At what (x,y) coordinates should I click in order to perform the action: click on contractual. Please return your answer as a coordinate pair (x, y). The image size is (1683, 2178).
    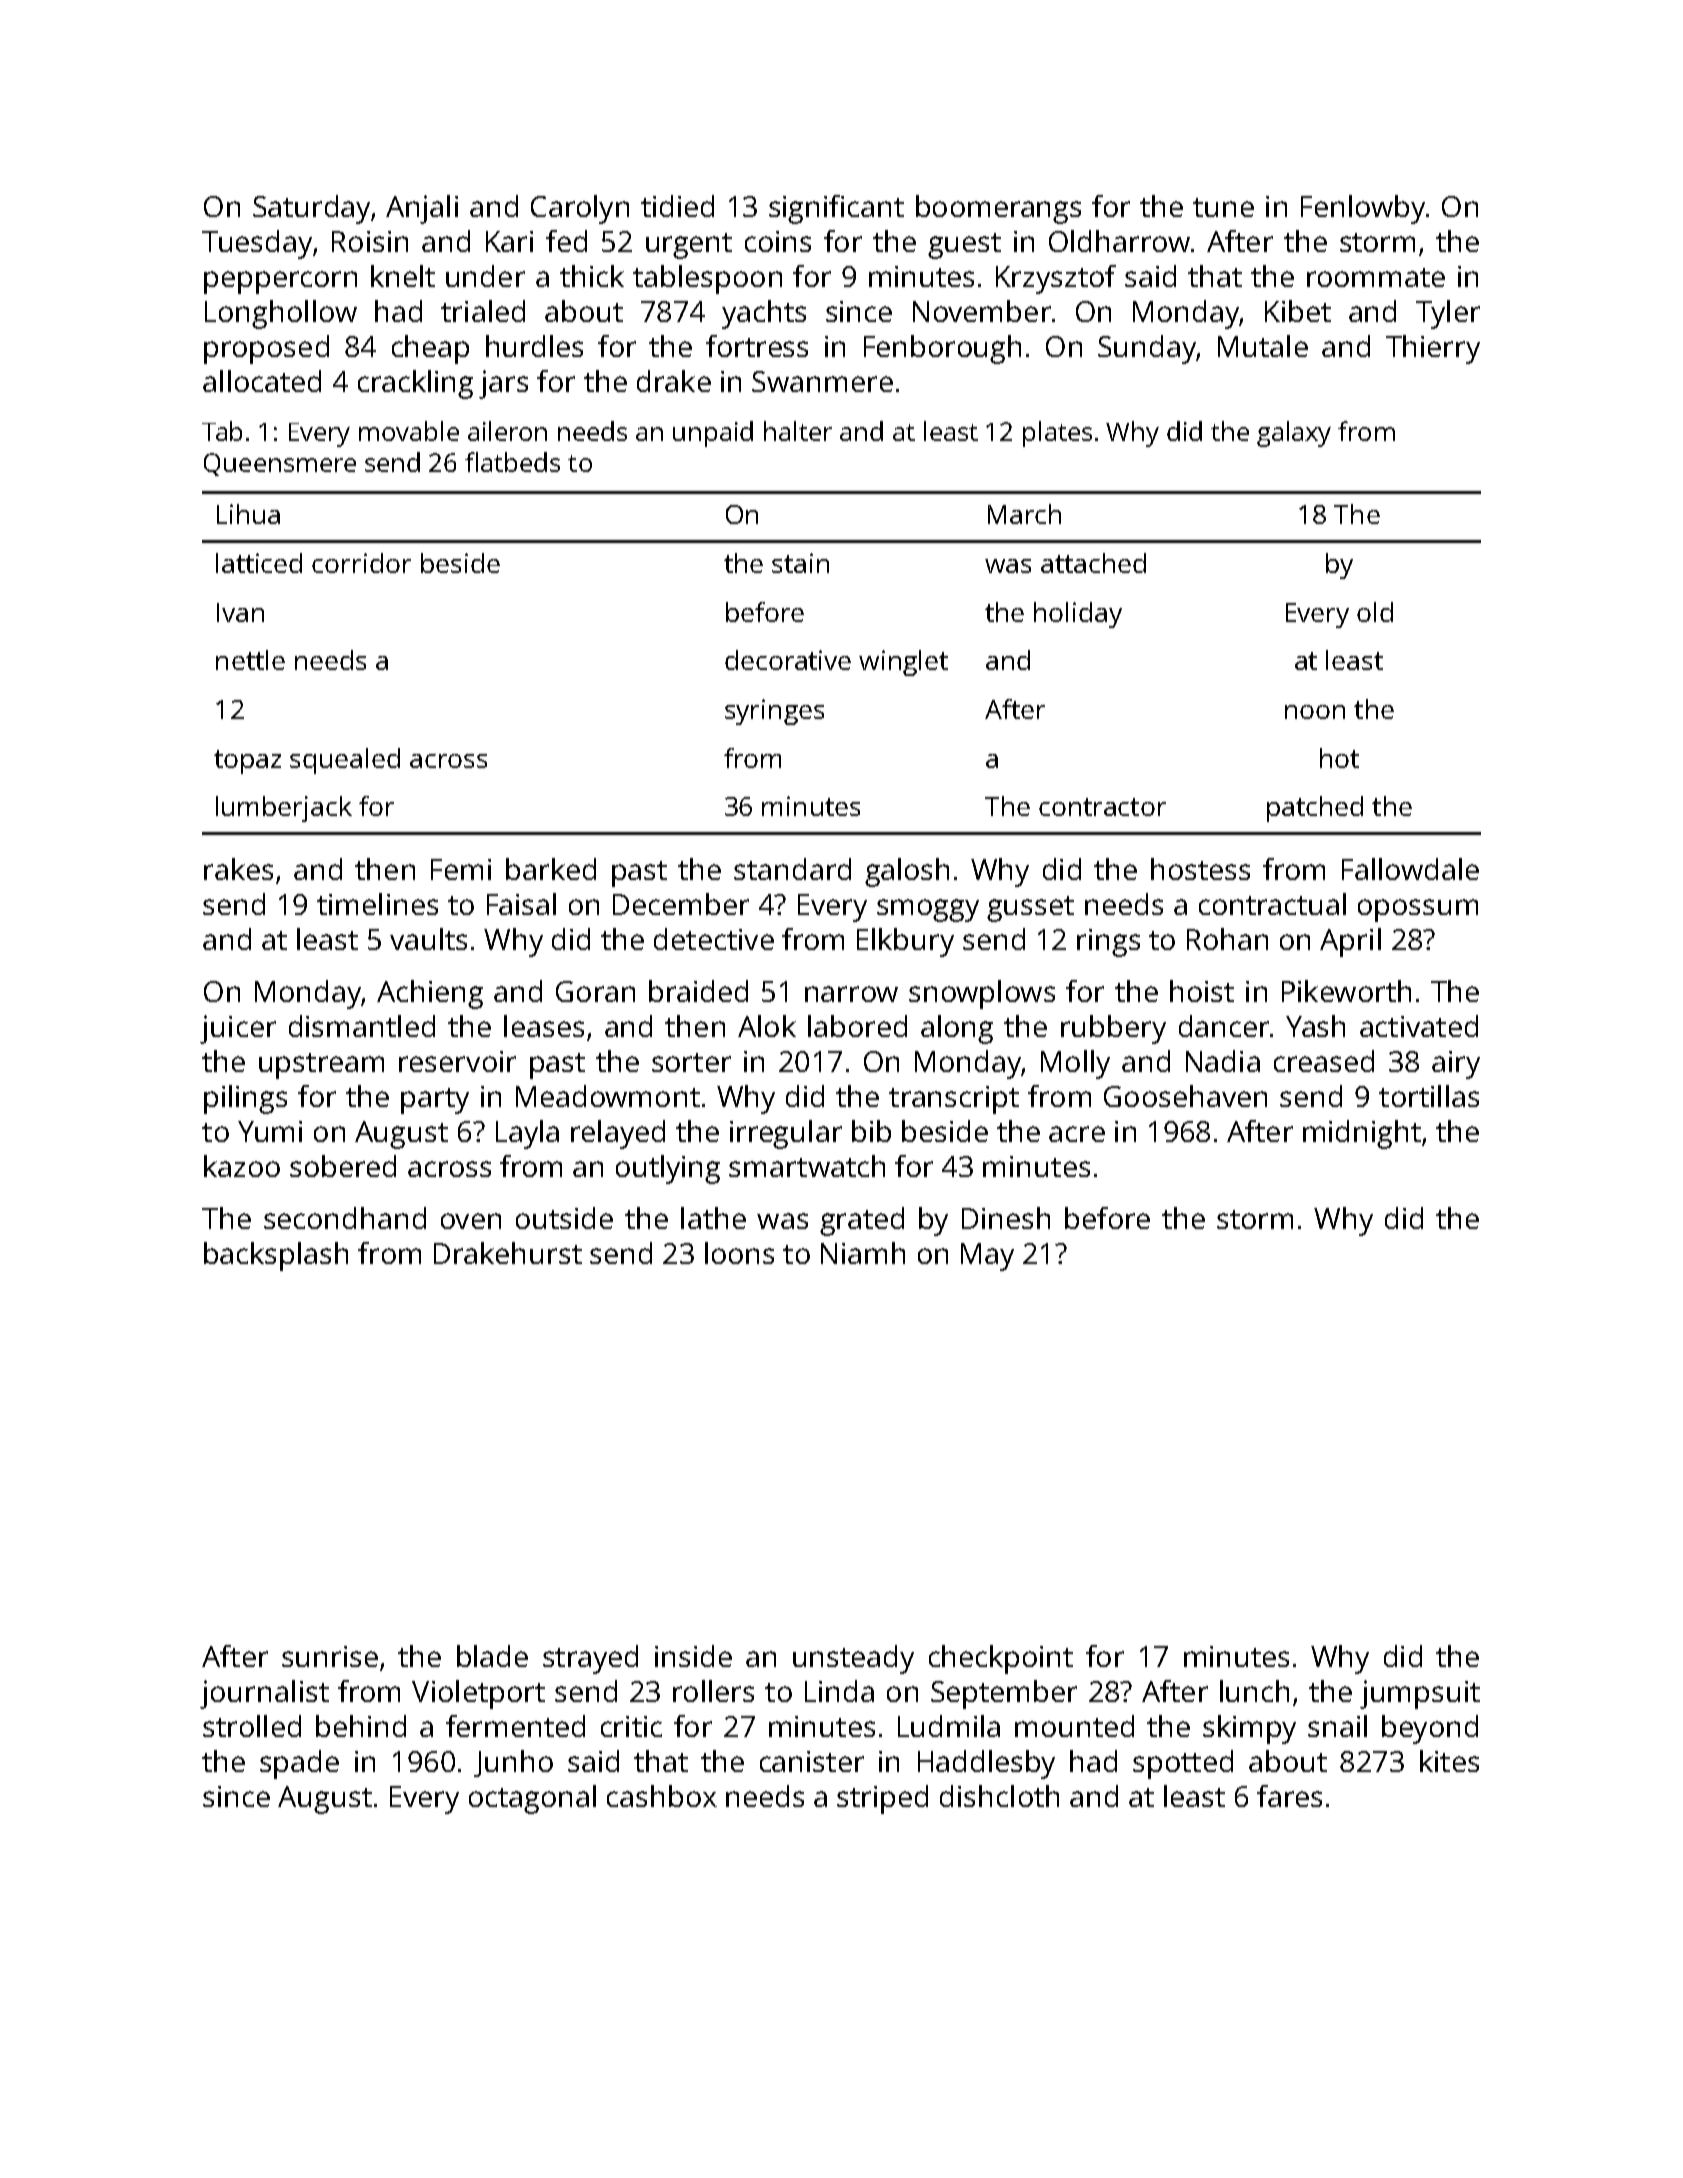
    Looking at the image, I should click on (1272, 904).
